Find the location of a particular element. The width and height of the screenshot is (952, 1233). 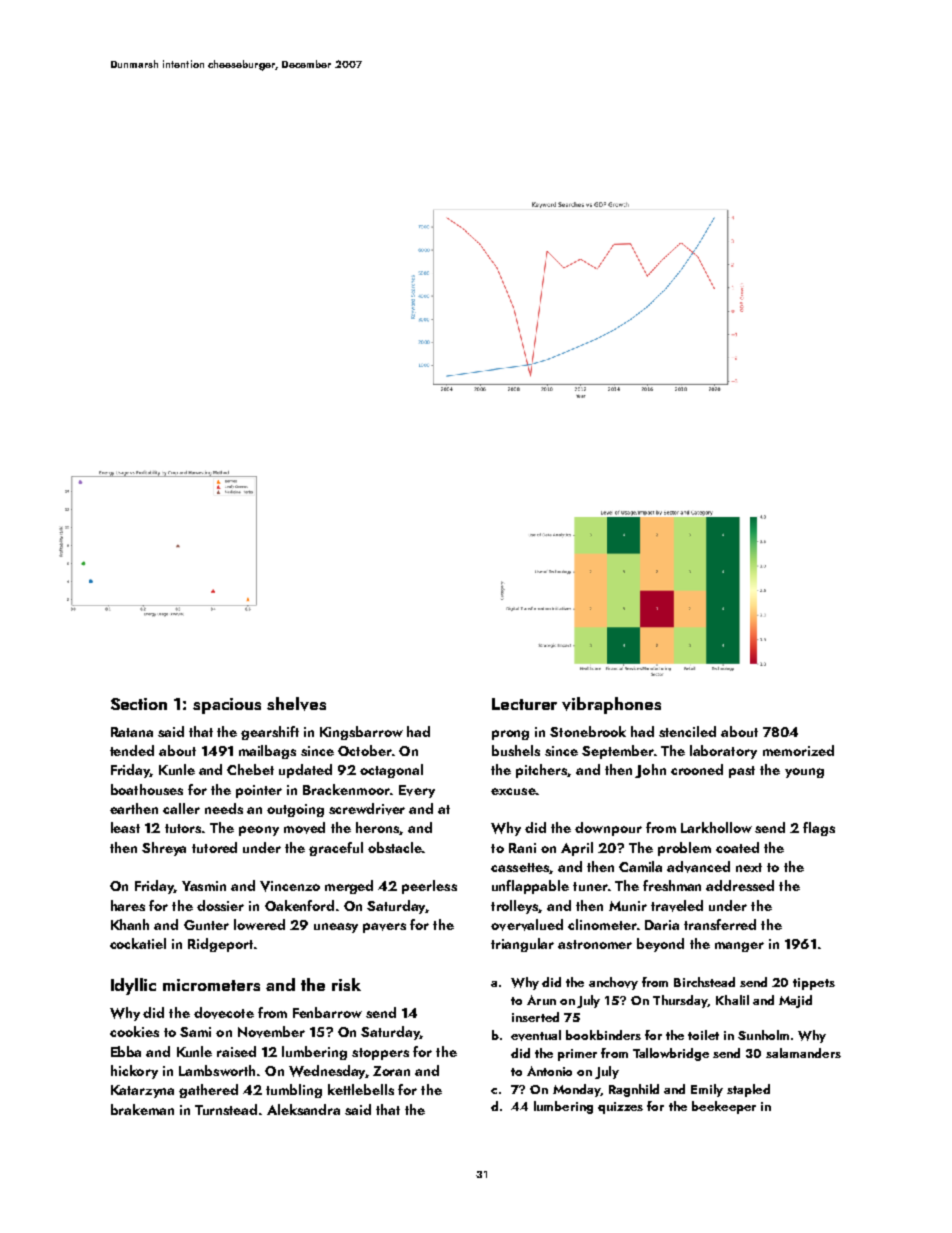

vibraphones is located at coordinates (611, 705).
